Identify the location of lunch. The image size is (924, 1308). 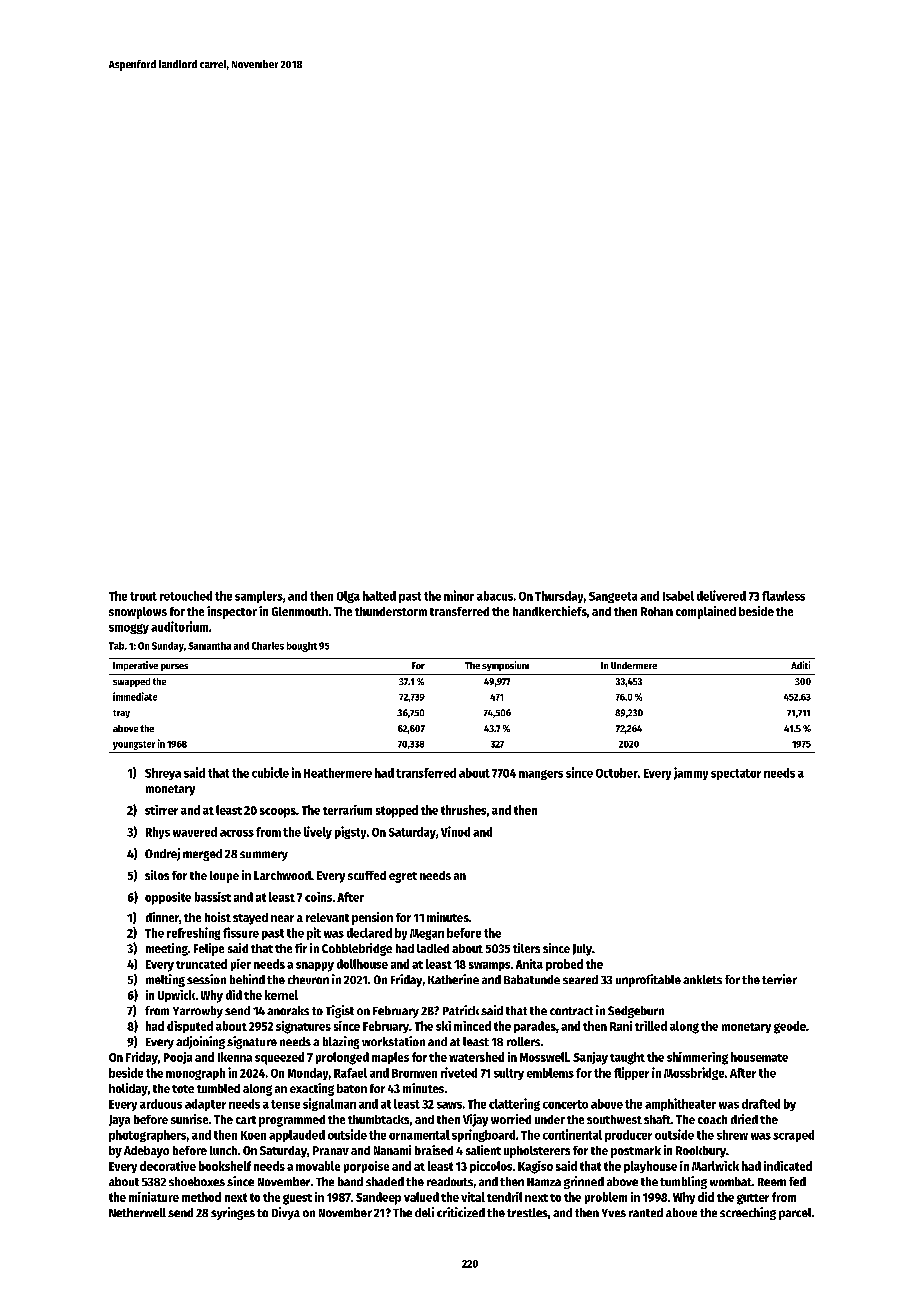
(223, 1150).
